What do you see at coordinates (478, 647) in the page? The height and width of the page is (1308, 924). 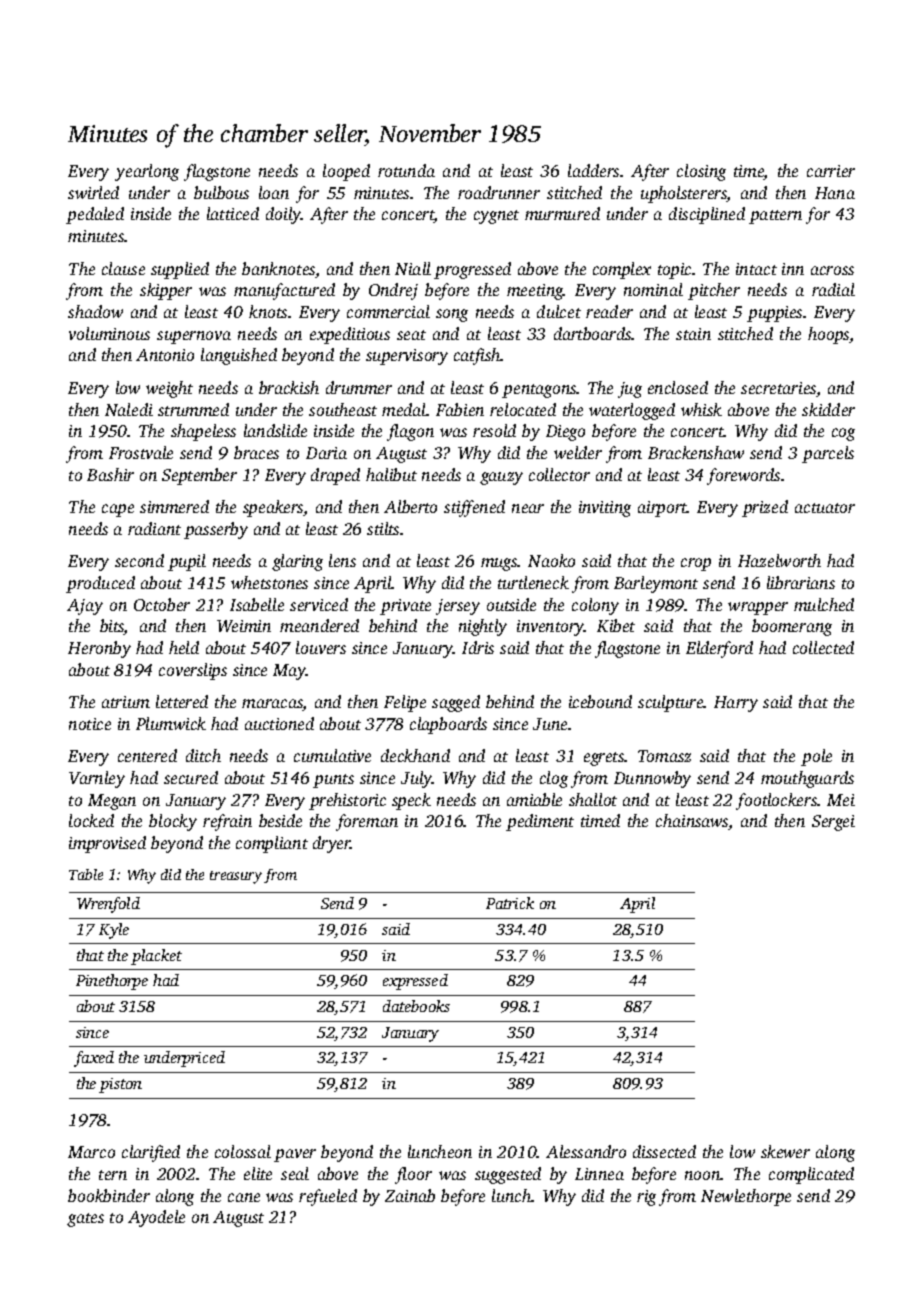 I see `Idris` at bounding box center [478, 647].
